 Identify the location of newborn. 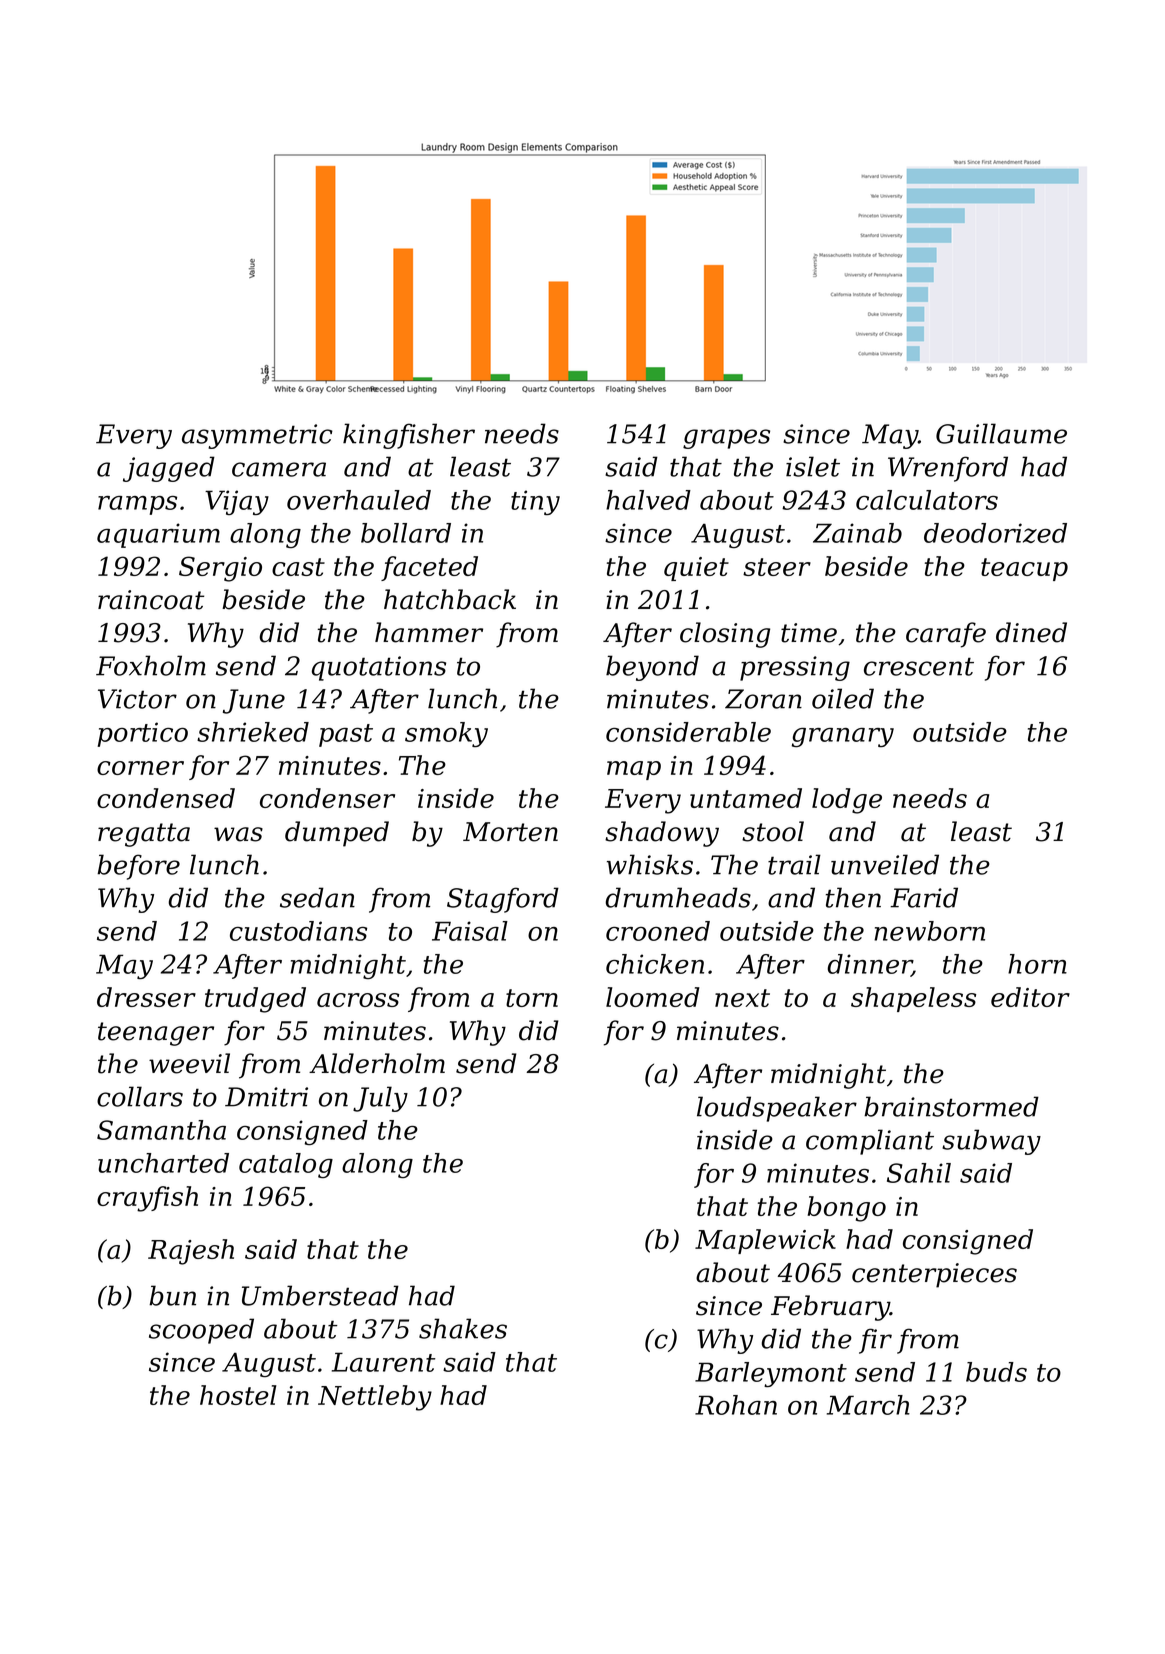
(929, 931).
